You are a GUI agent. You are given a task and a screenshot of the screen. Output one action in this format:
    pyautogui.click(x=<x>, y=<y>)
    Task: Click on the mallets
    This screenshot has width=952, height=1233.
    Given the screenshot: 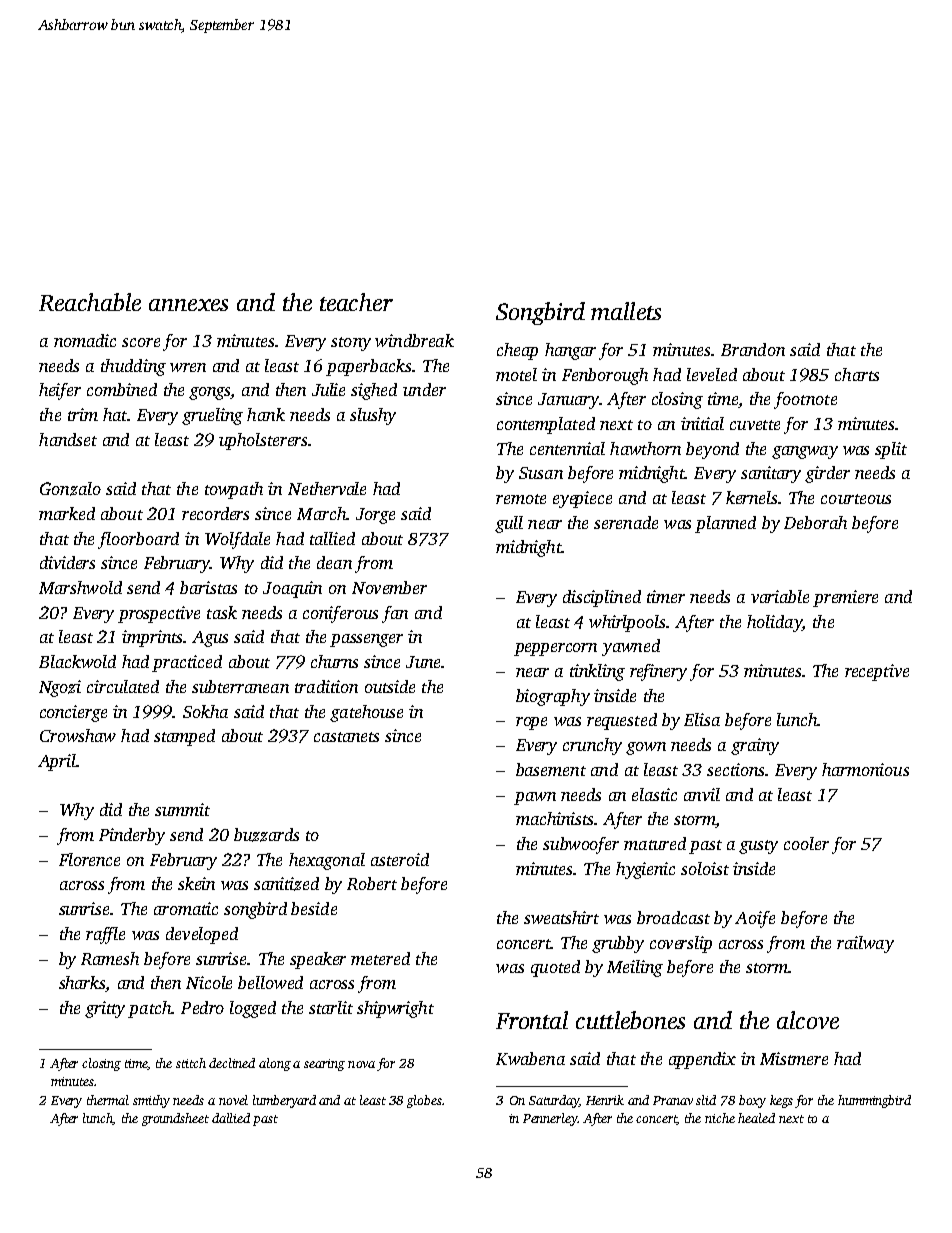 What is the action you would take?
    pyautogui.click(x=626, y=311)
